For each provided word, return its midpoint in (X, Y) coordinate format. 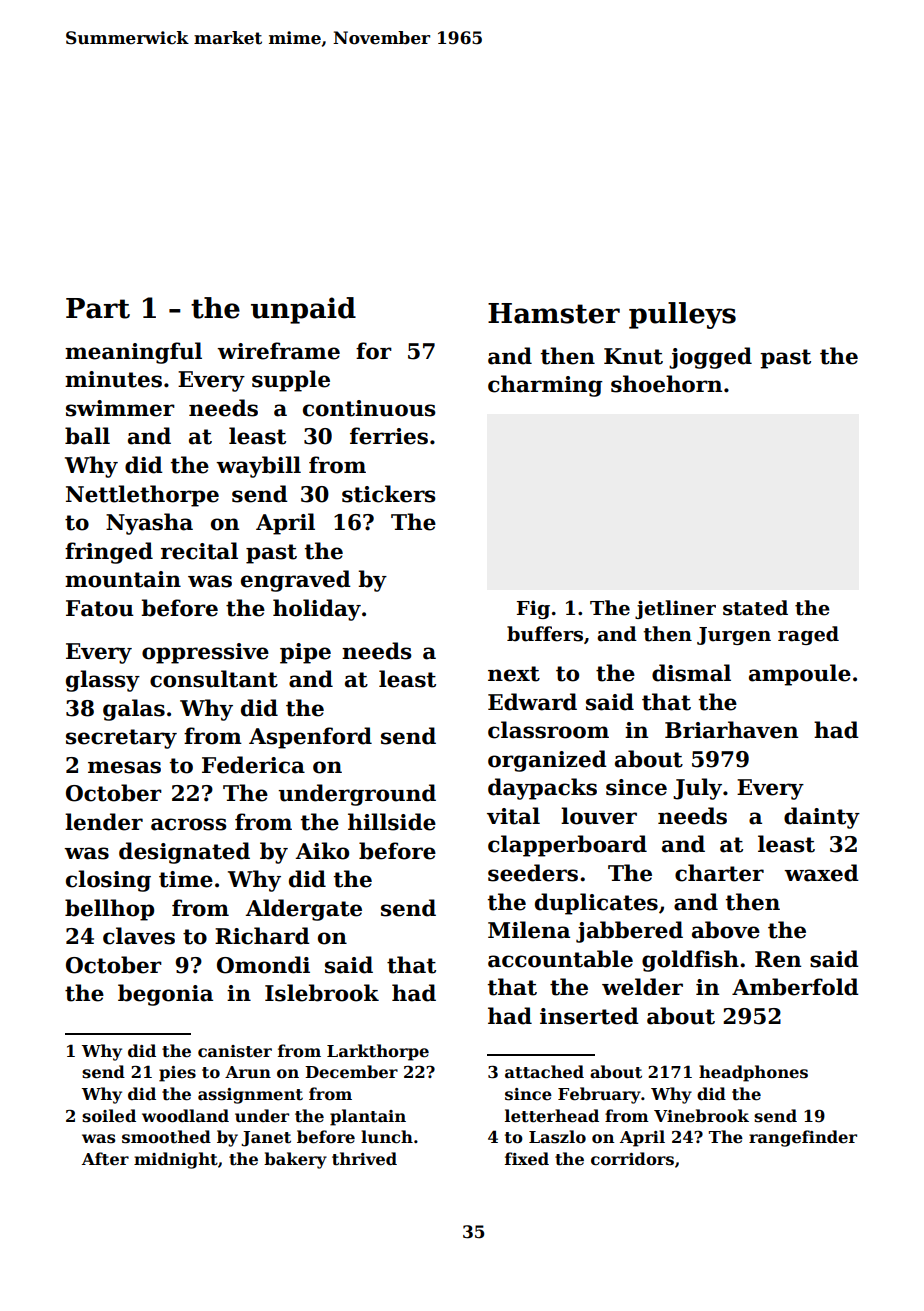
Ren (778, 959)
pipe (305, 653)
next (514, 674)
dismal (691, 673)
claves (139, 936)
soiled (109, 1116)
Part (98, 308)
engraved (296, 581)
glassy (103, 681)
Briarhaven (731, 730)
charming (545, 386)
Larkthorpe (378, 1052)
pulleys (682, 315)
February (599, 1095)
